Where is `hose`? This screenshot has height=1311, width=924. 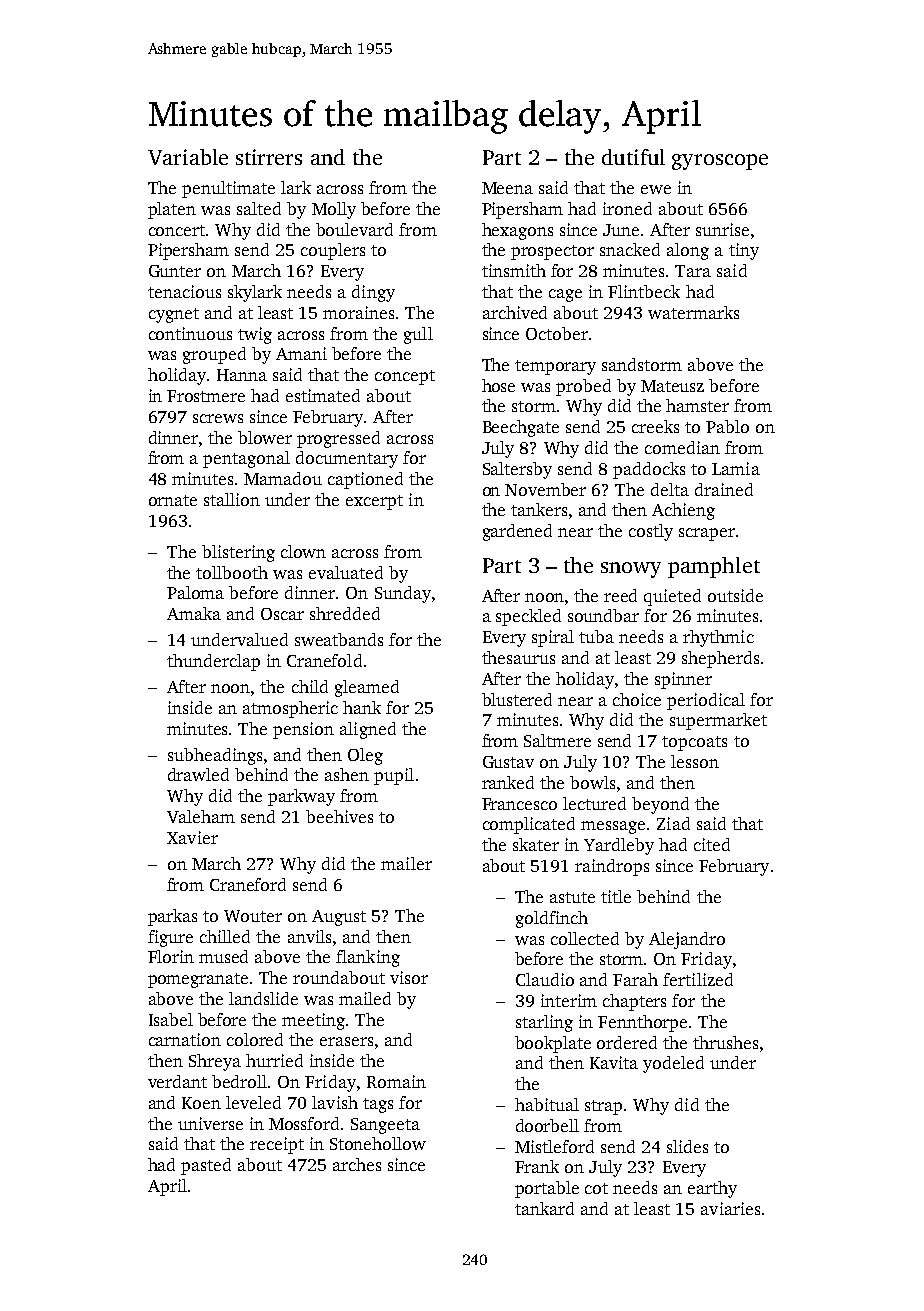
hose is located at coordinates (498, 385).
